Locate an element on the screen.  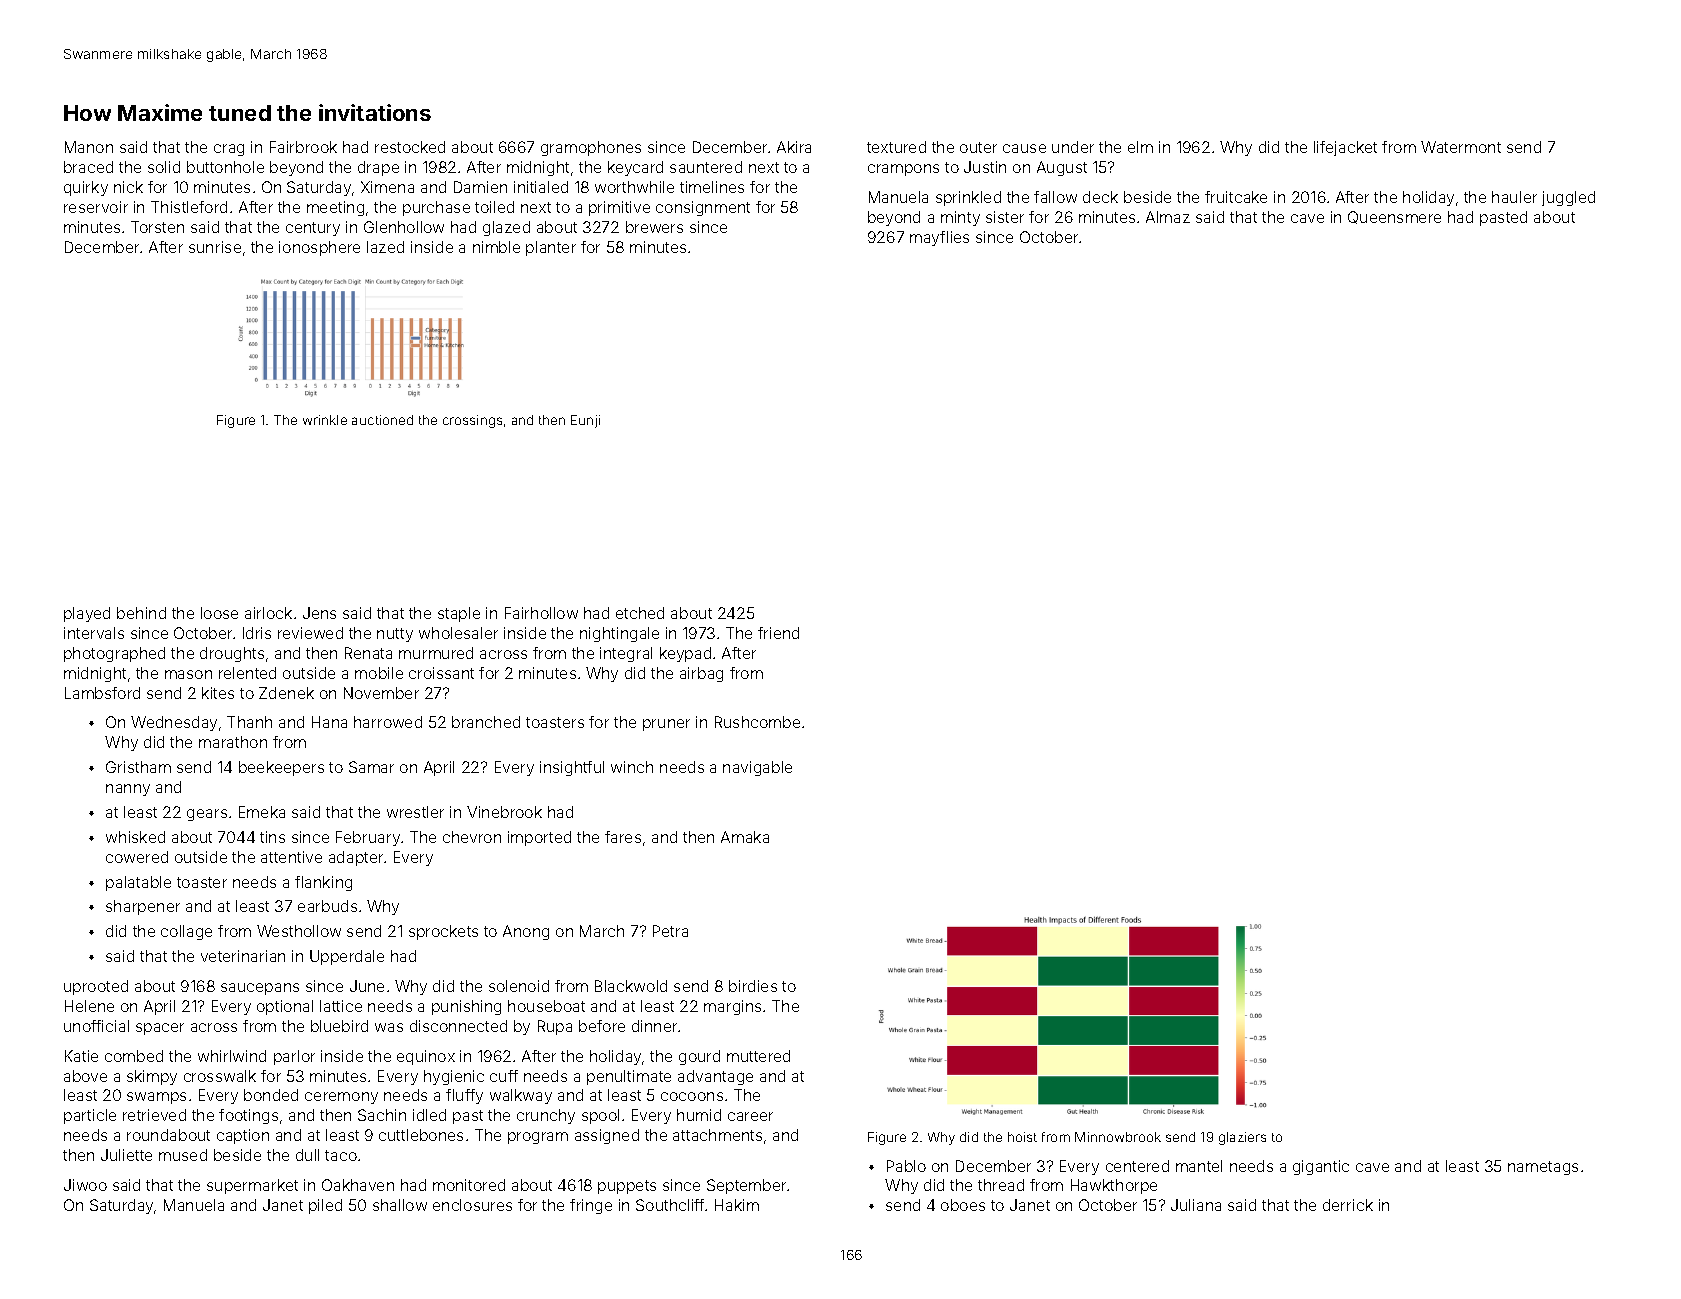
Amaka is located at coordinates (745, 837).
